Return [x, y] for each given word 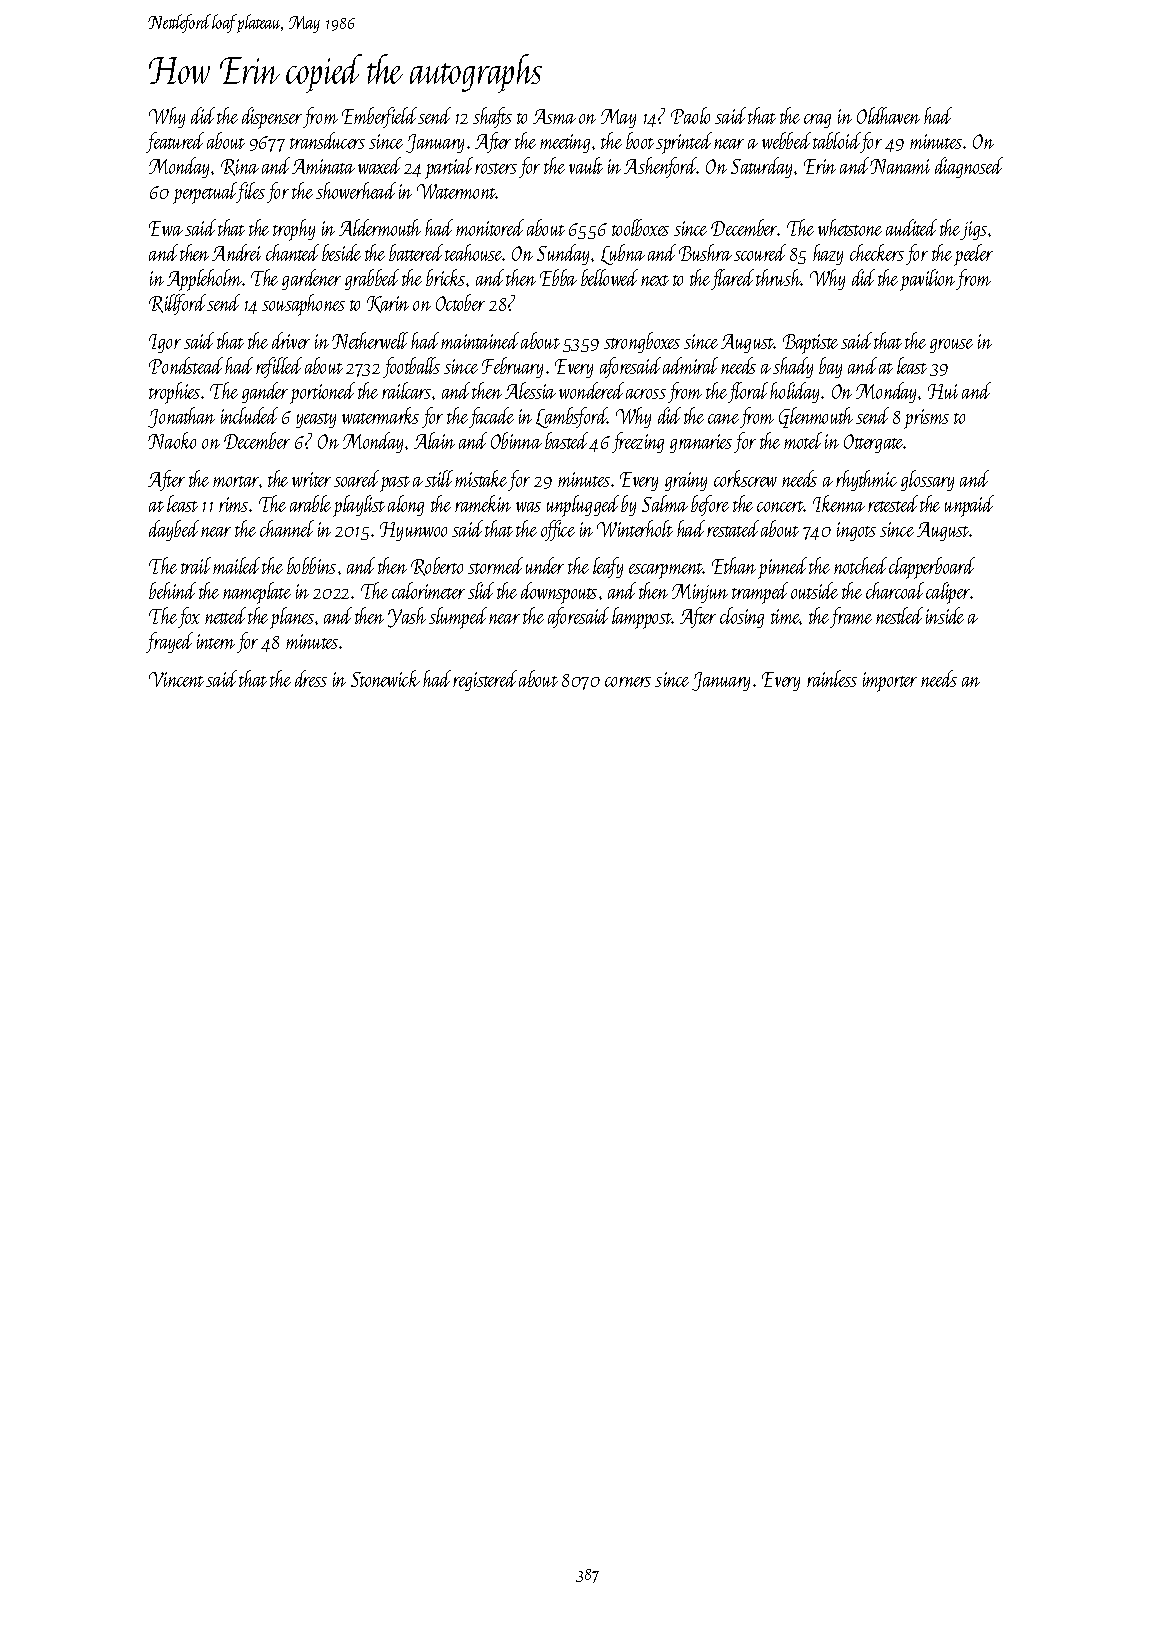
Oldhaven [888, 115]
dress [311, 678]
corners [628, 682]
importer [890, 682]
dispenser [272, 118]
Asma [554, 116]
